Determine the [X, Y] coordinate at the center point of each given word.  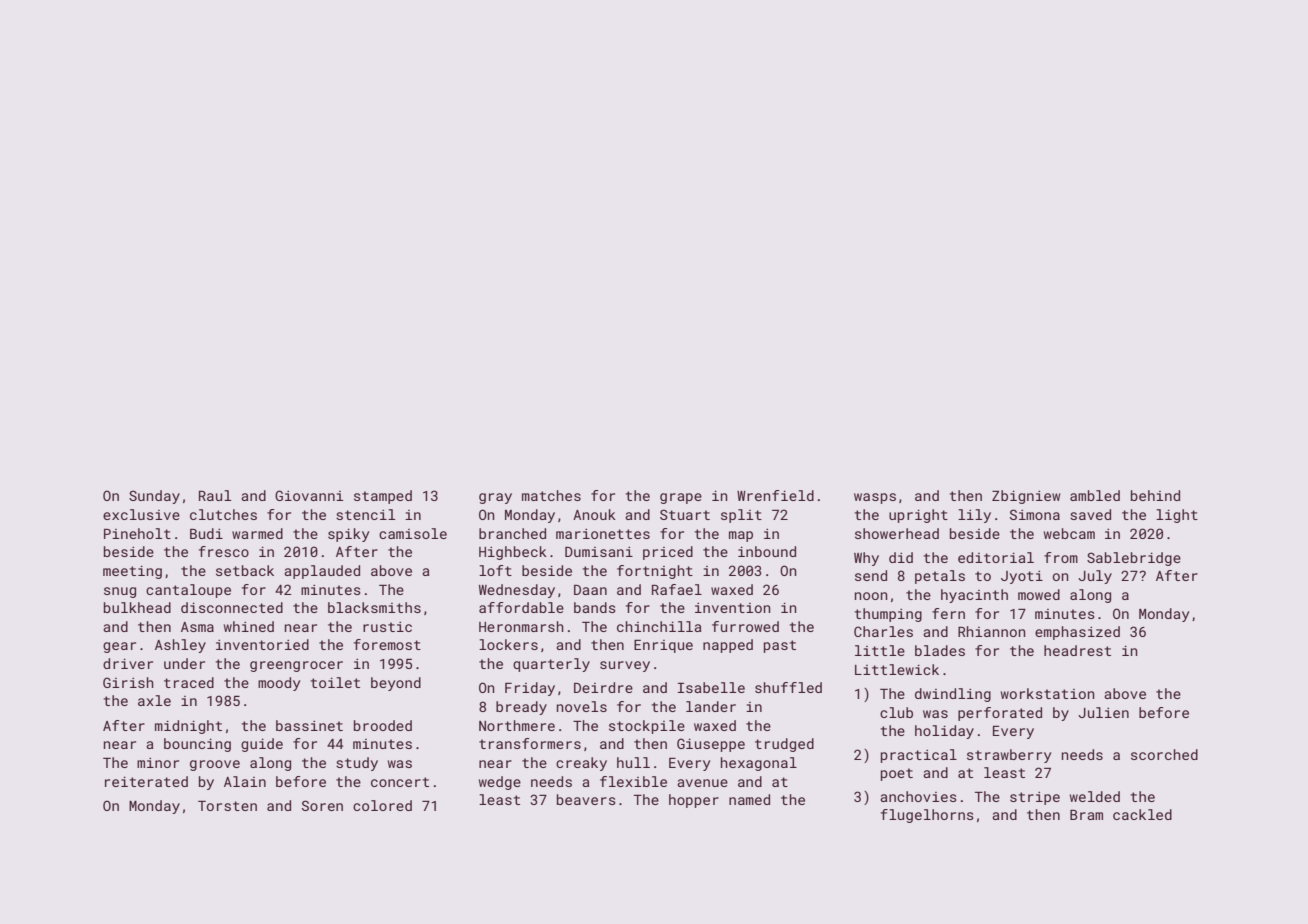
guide [262, 745]
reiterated [146, 781]
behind [1155, 495]
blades [940, 650]
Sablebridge [1134, 559]
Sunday [154, 497]
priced [668, 553]
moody [279, 684]
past [780, 646]
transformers [530, 743]
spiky [348, 535]
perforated [1000, 714]
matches [551, 495]
